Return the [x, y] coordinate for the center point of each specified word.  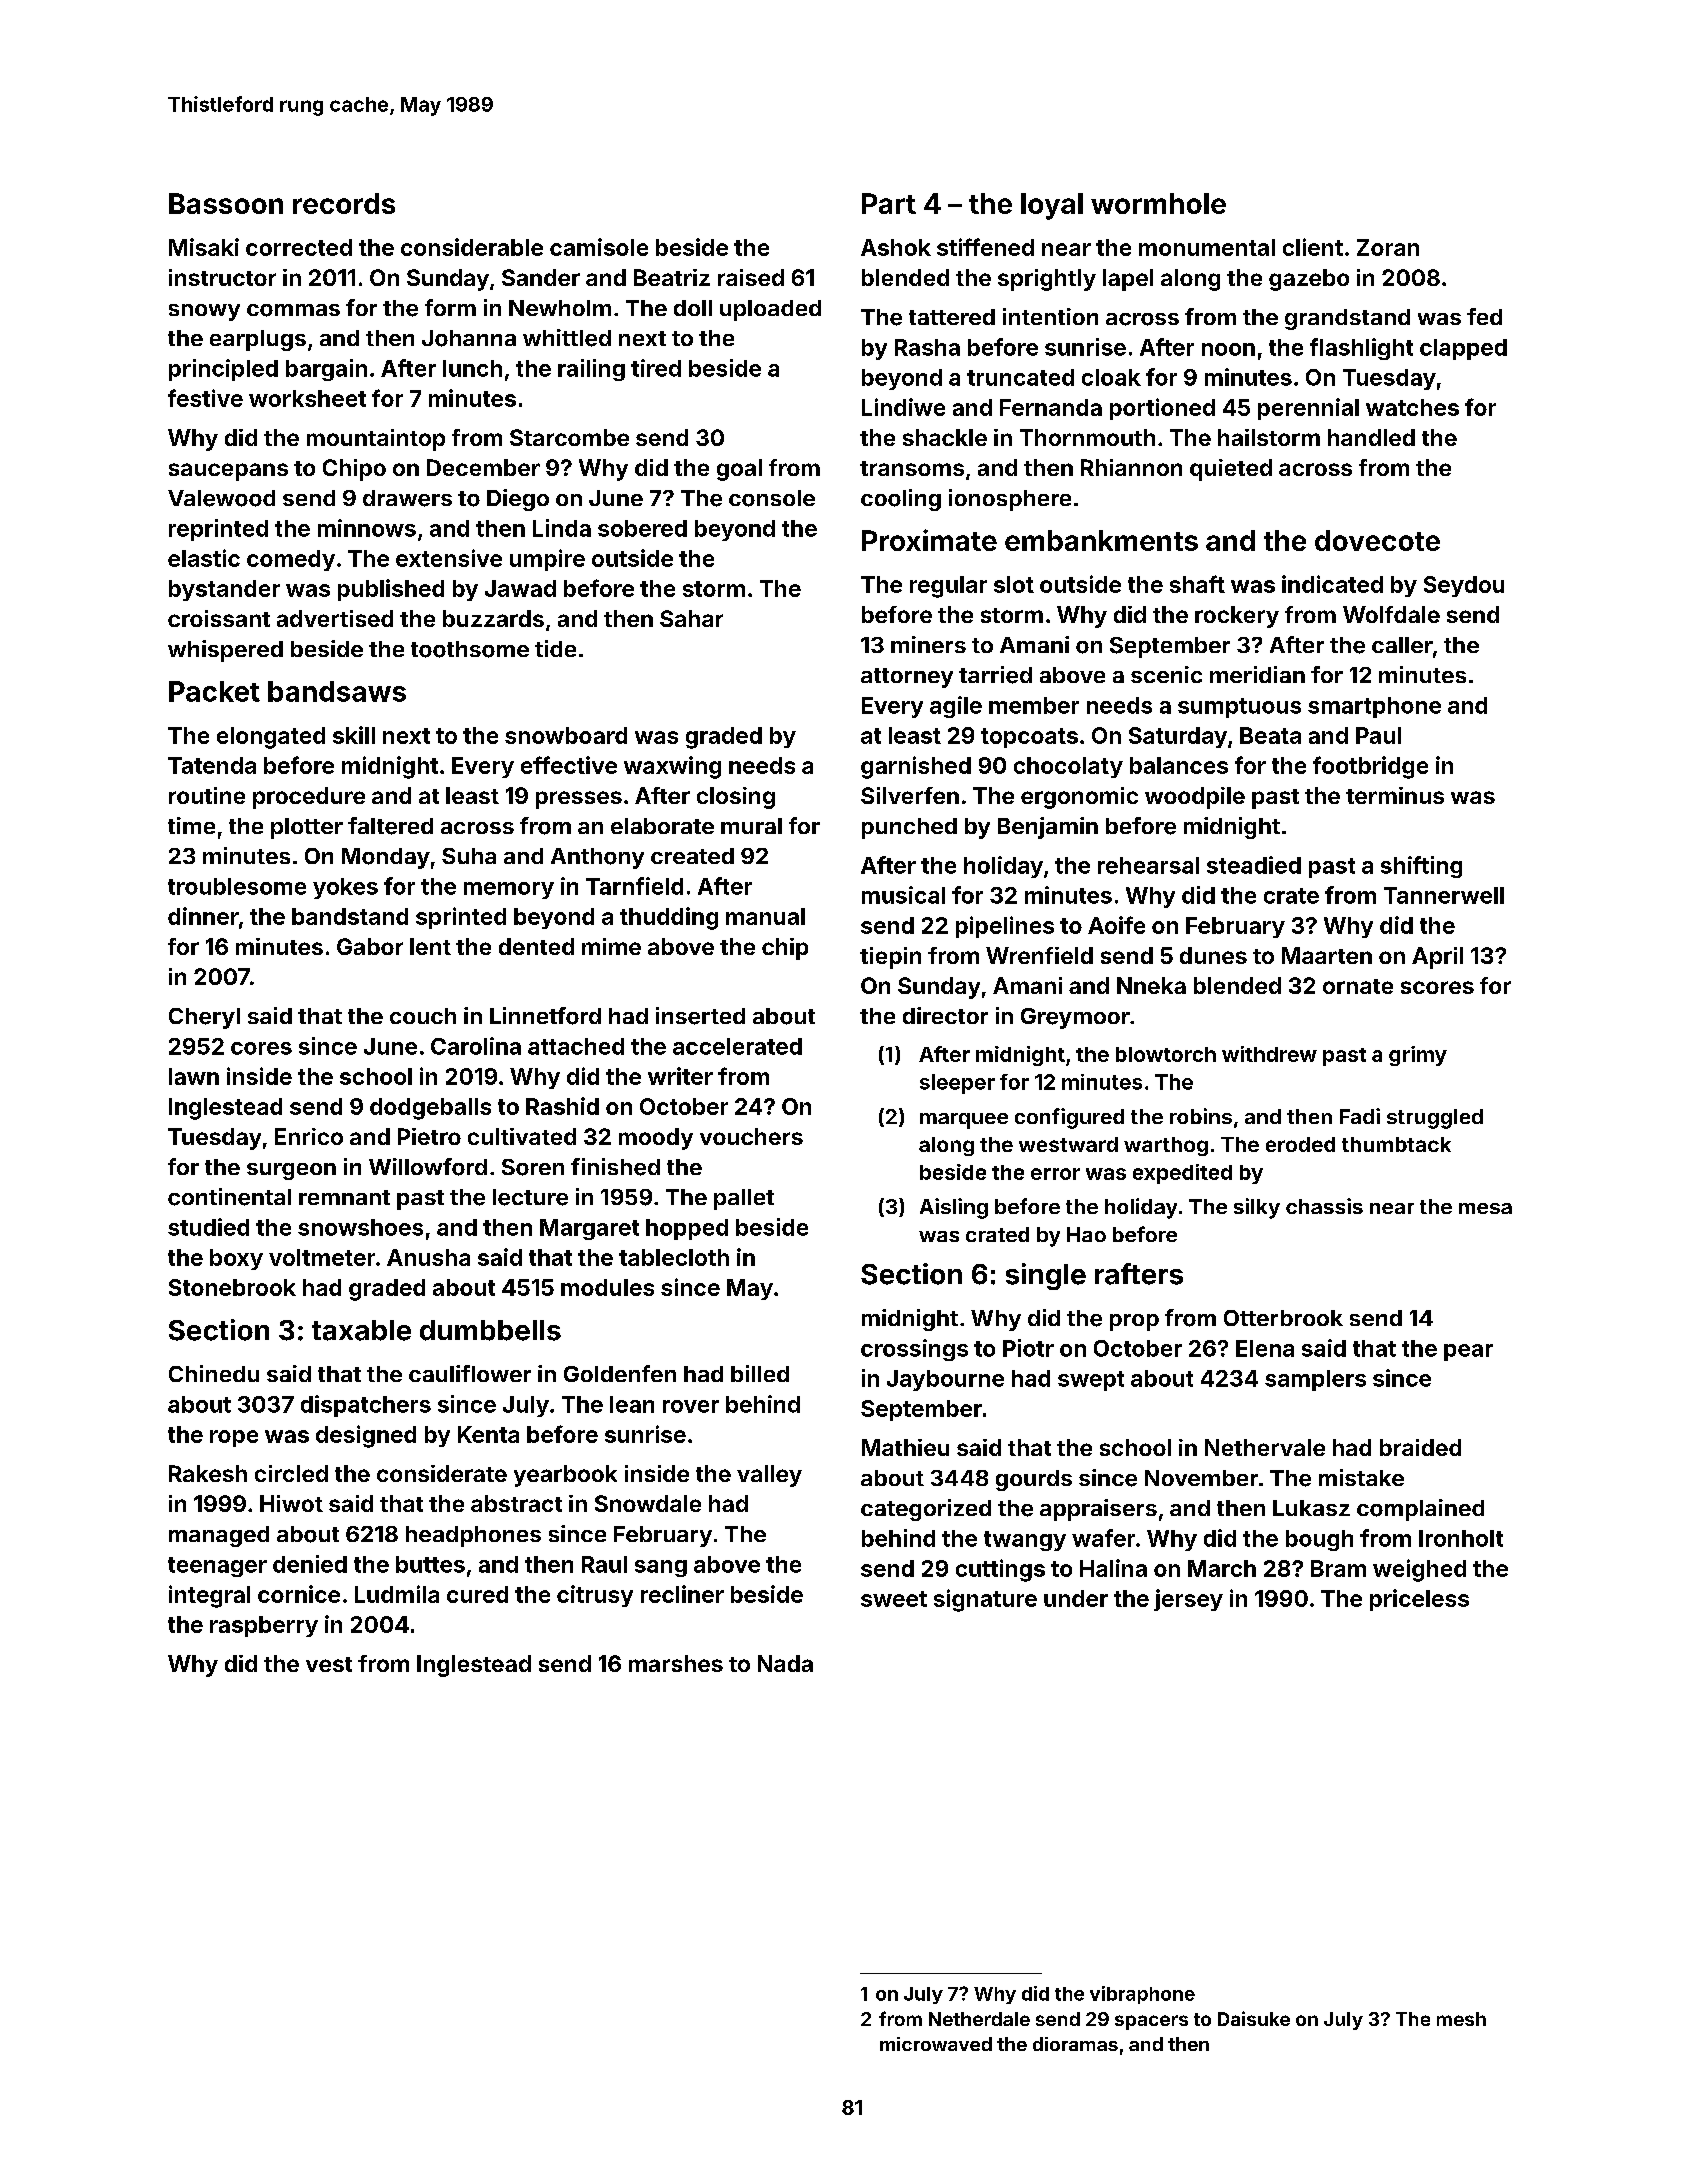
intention [1050, 316]
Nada [785, 1663]
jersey [1188, 1600]
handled [1371, 437]
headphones [473, 1536]
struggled [1435, 1119]
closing [736, 798]
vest [329, 1664]
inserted [700, 1016]
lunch [472, 368]
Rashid [562, 1106]
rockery [1237, 617]
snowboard [566, 735]
